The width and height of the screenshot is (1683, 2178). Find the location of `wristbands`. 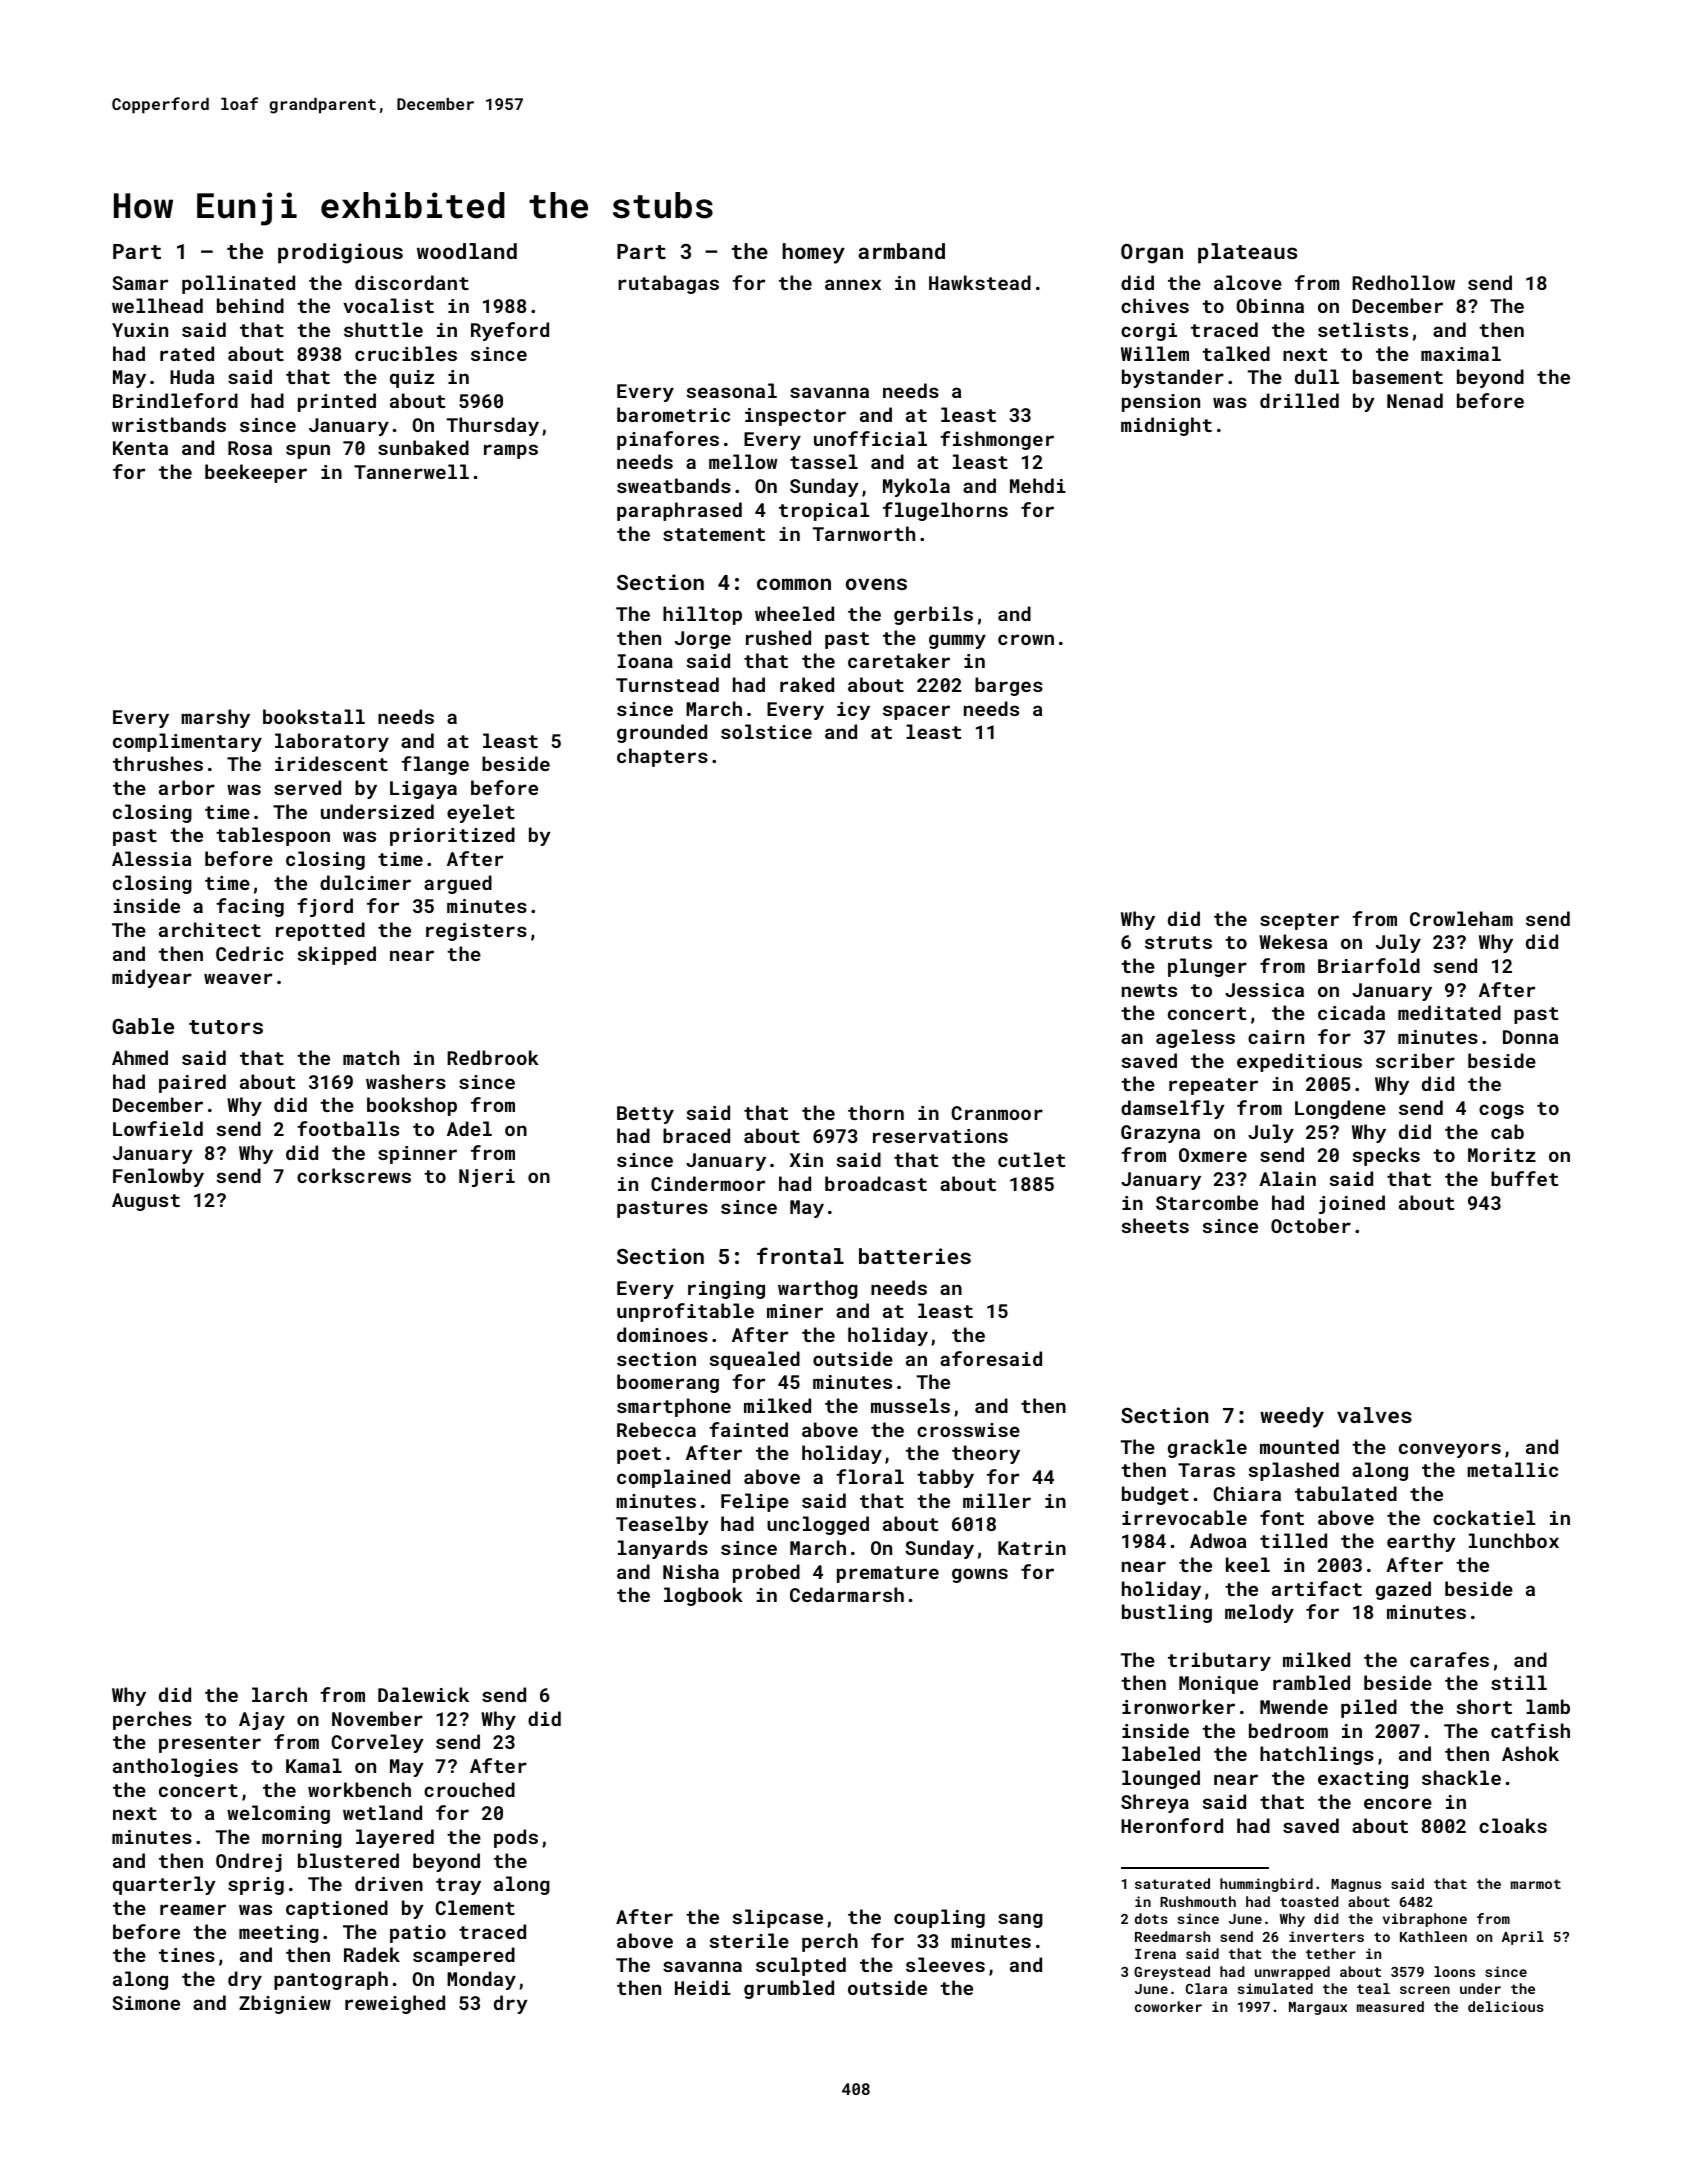

wristbands is located at coordinates (169, 424).
